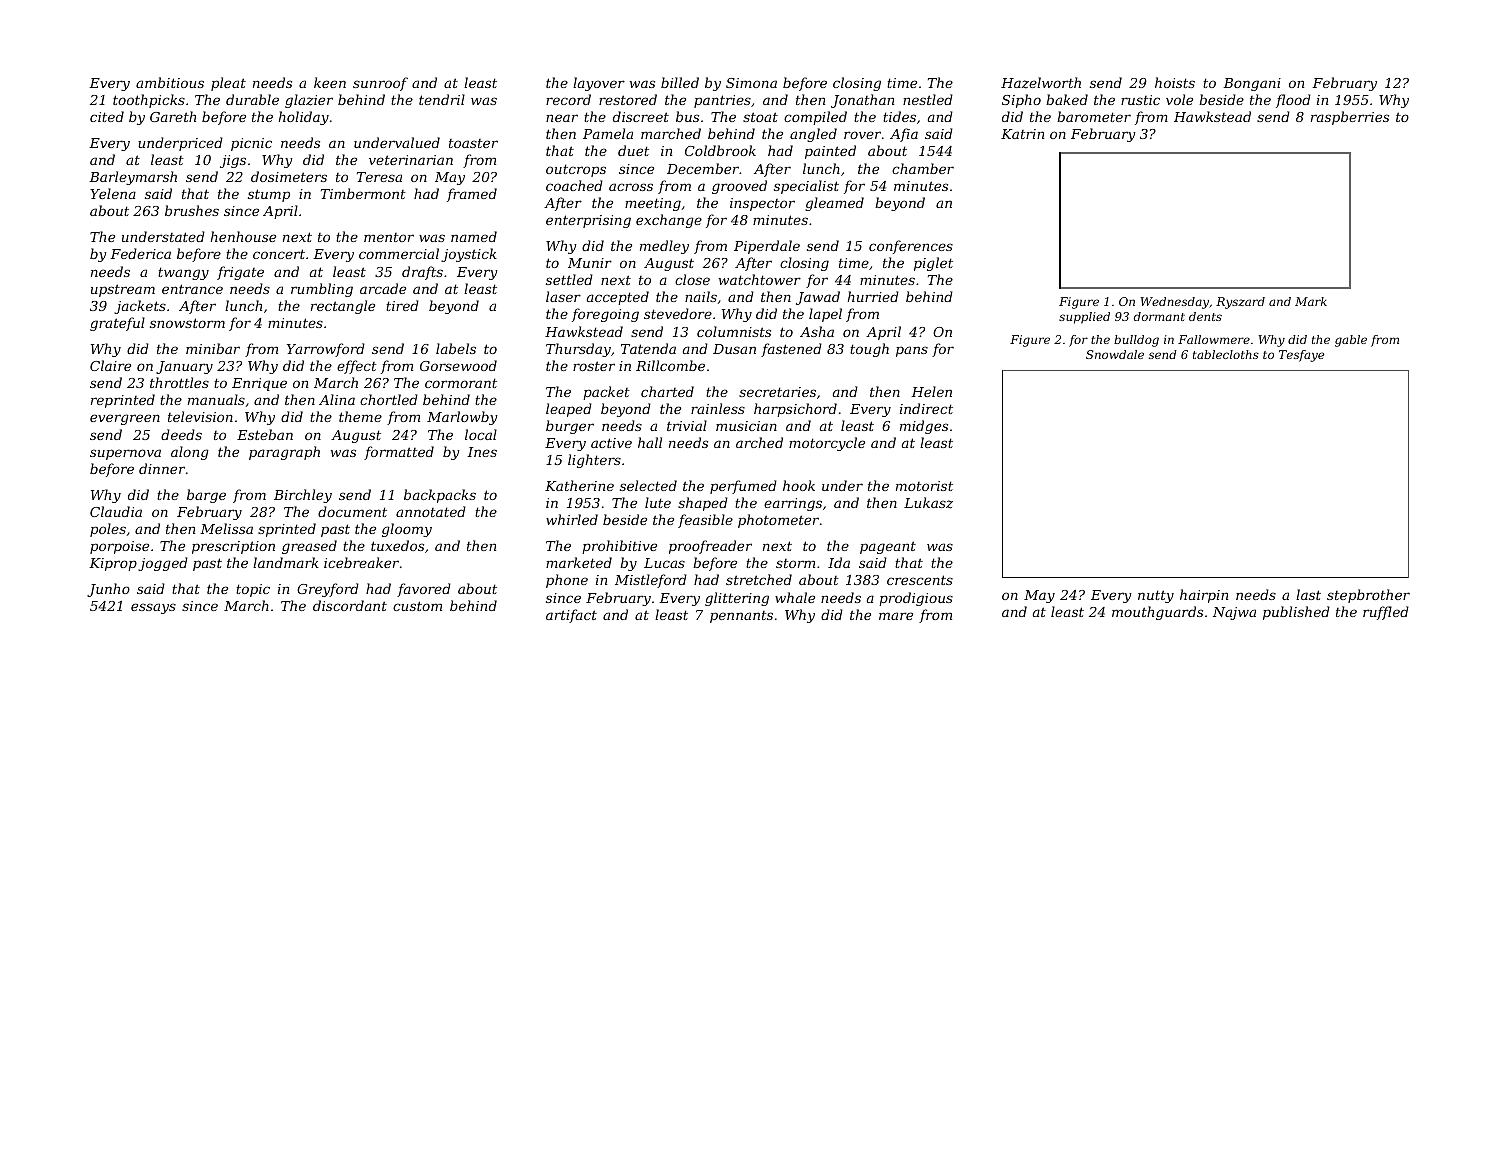 Image resolution: width=1499 pixels, height=1159 pixels. I want to click on hurried, so click(873, 296).
